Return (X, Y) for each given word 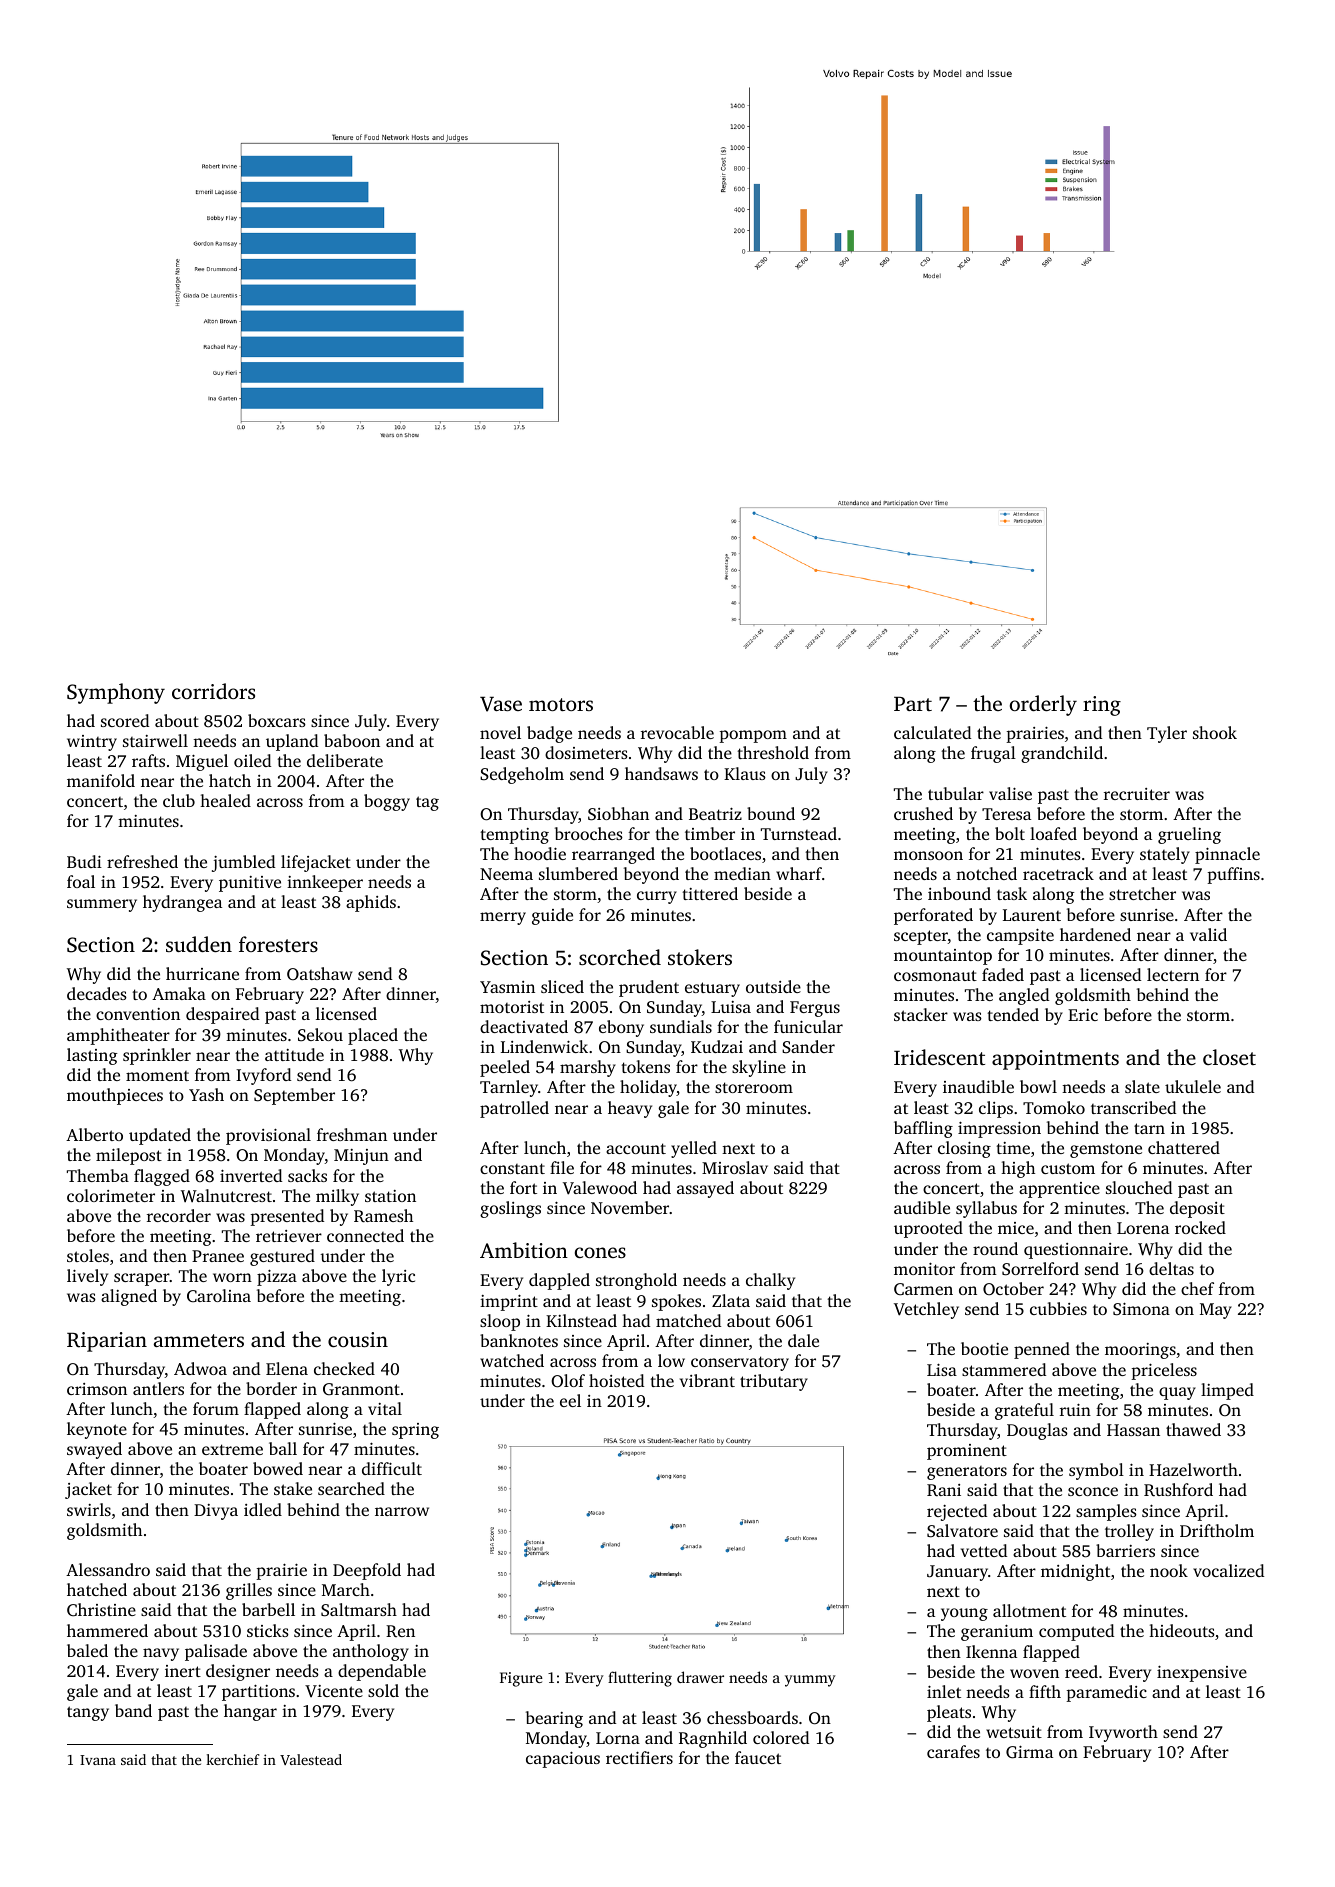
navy (161, 1654)
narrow (402, 1511)
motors (561, 704)
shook (1215, 732)
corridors (213, 691)
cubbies (1058, 1308)
